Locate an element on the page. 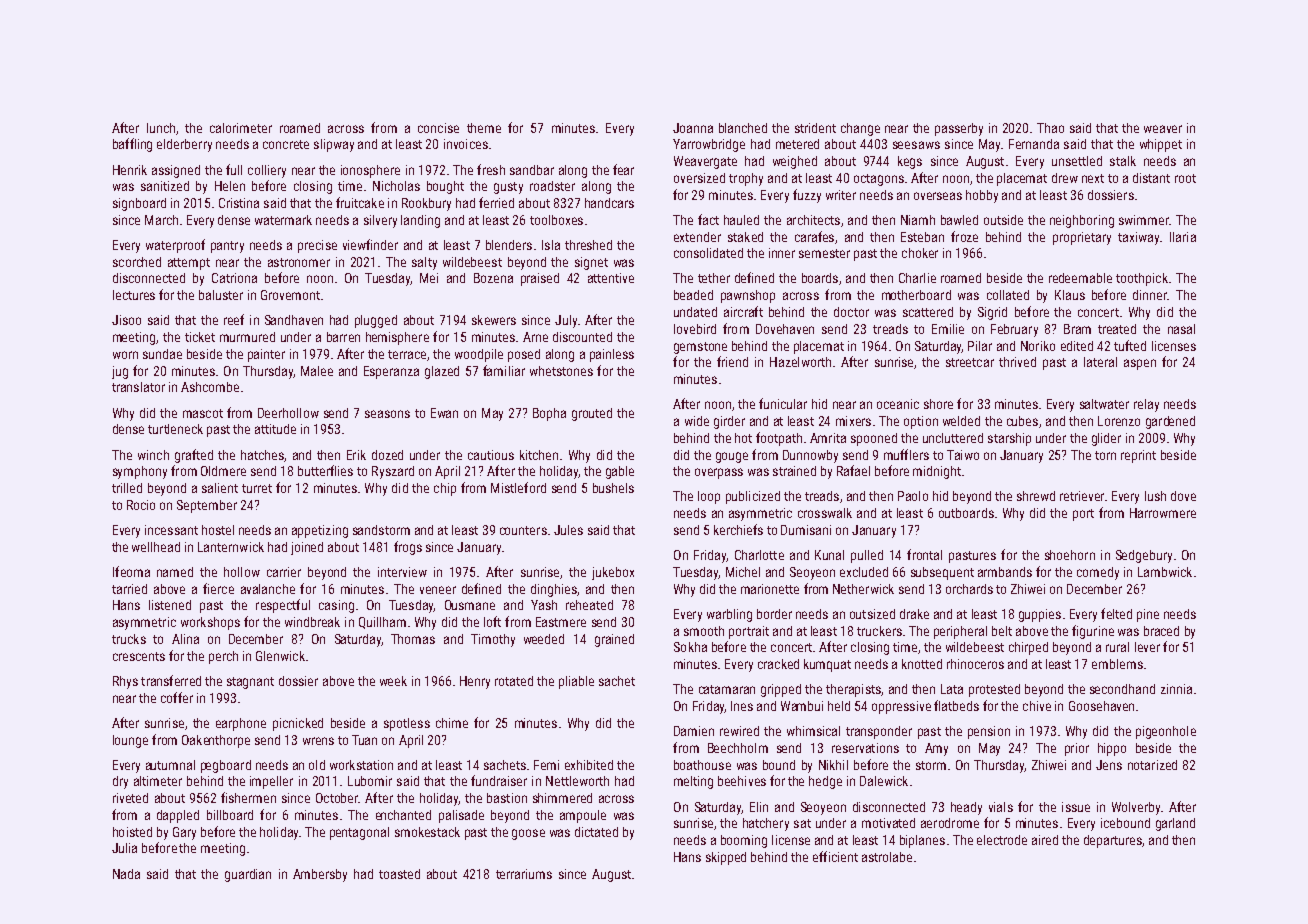 This document has width=1308, height=924. familiar is located at coordinates (504, 370).
